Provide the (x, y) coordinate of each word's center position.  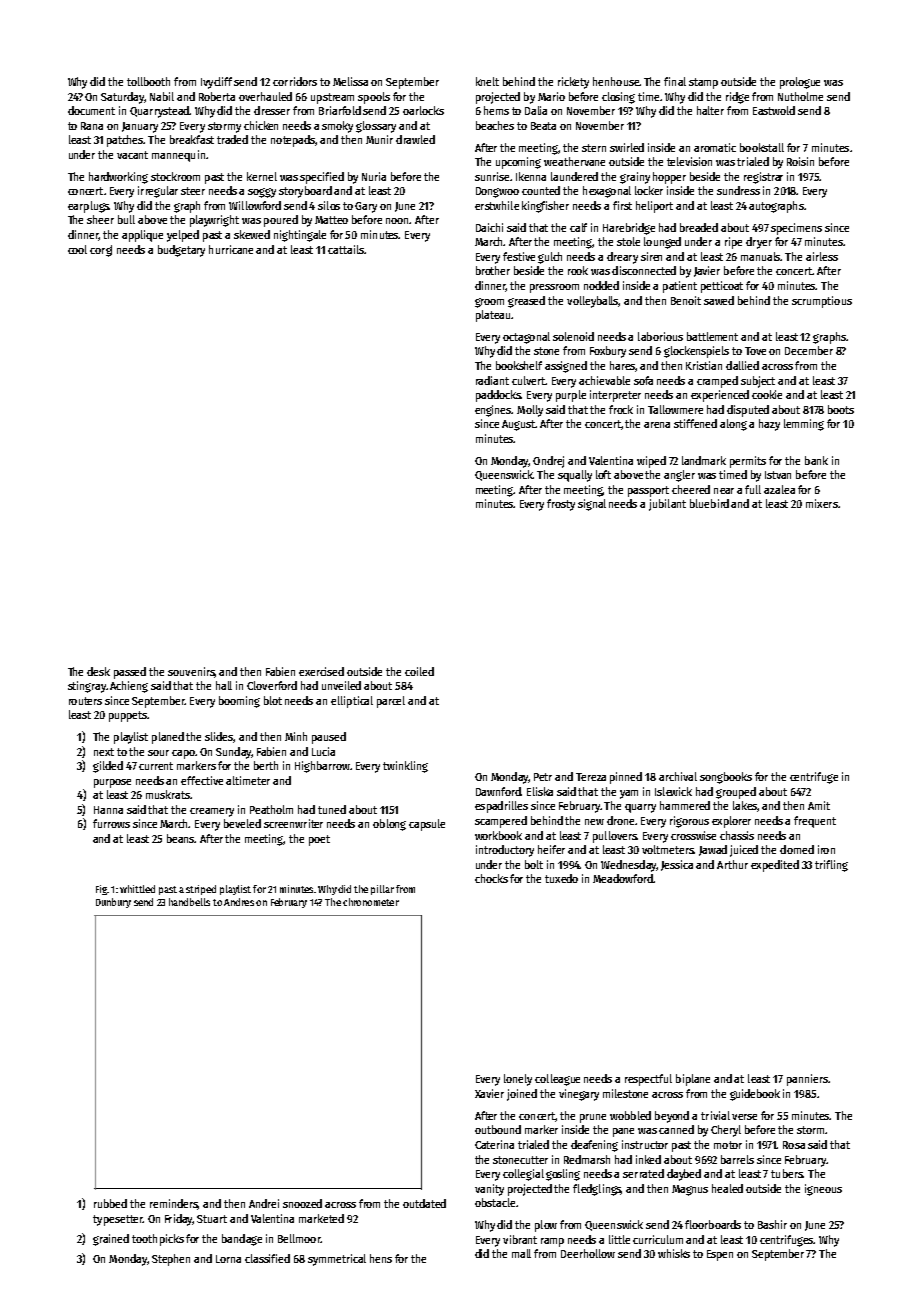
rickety (573, 83)
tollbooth (148, 81)
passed (130, 673)
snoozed (302, 1203)
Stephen (171, 1260)
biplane (693, 1080)
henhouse (616, 81)
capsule (427, 825)
